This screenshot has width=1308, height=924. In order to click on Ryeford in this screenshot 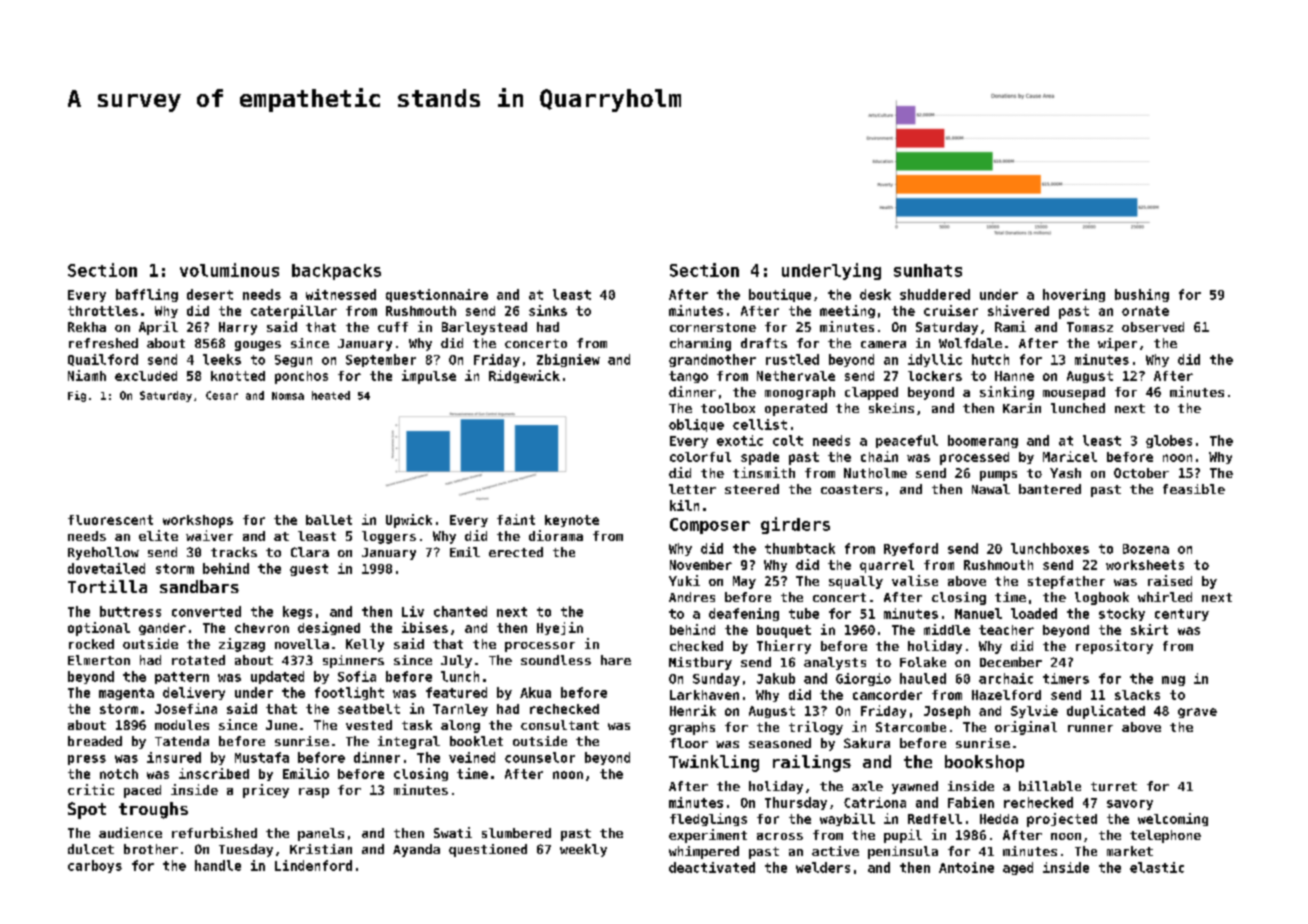, I will do `click(911, 549)`.
